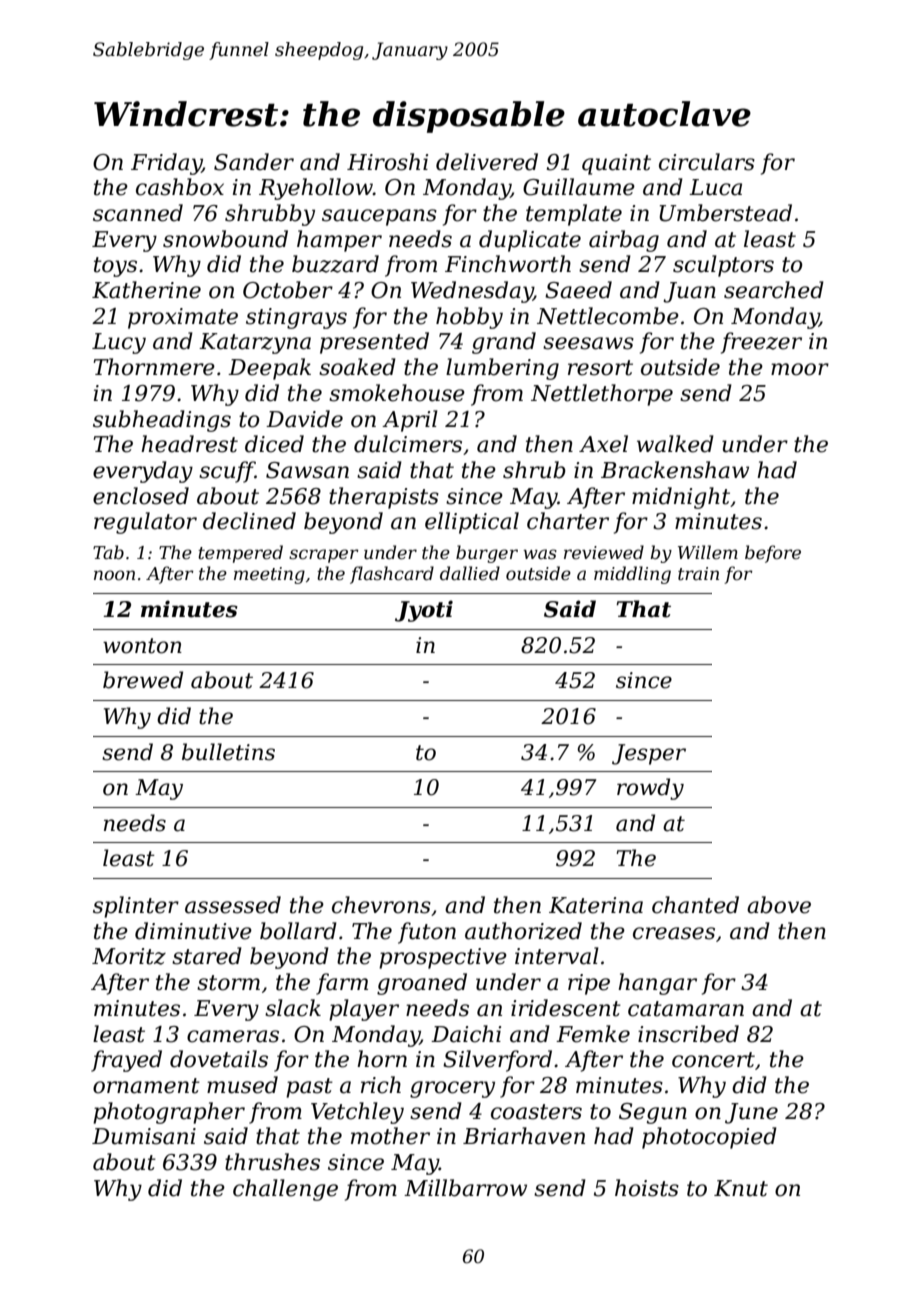 The width and height of the image is (924, 1314). What do you see at coordinates (387, 162) in the image?
I see `Hiroshi` at bounding box center [387, 162].
